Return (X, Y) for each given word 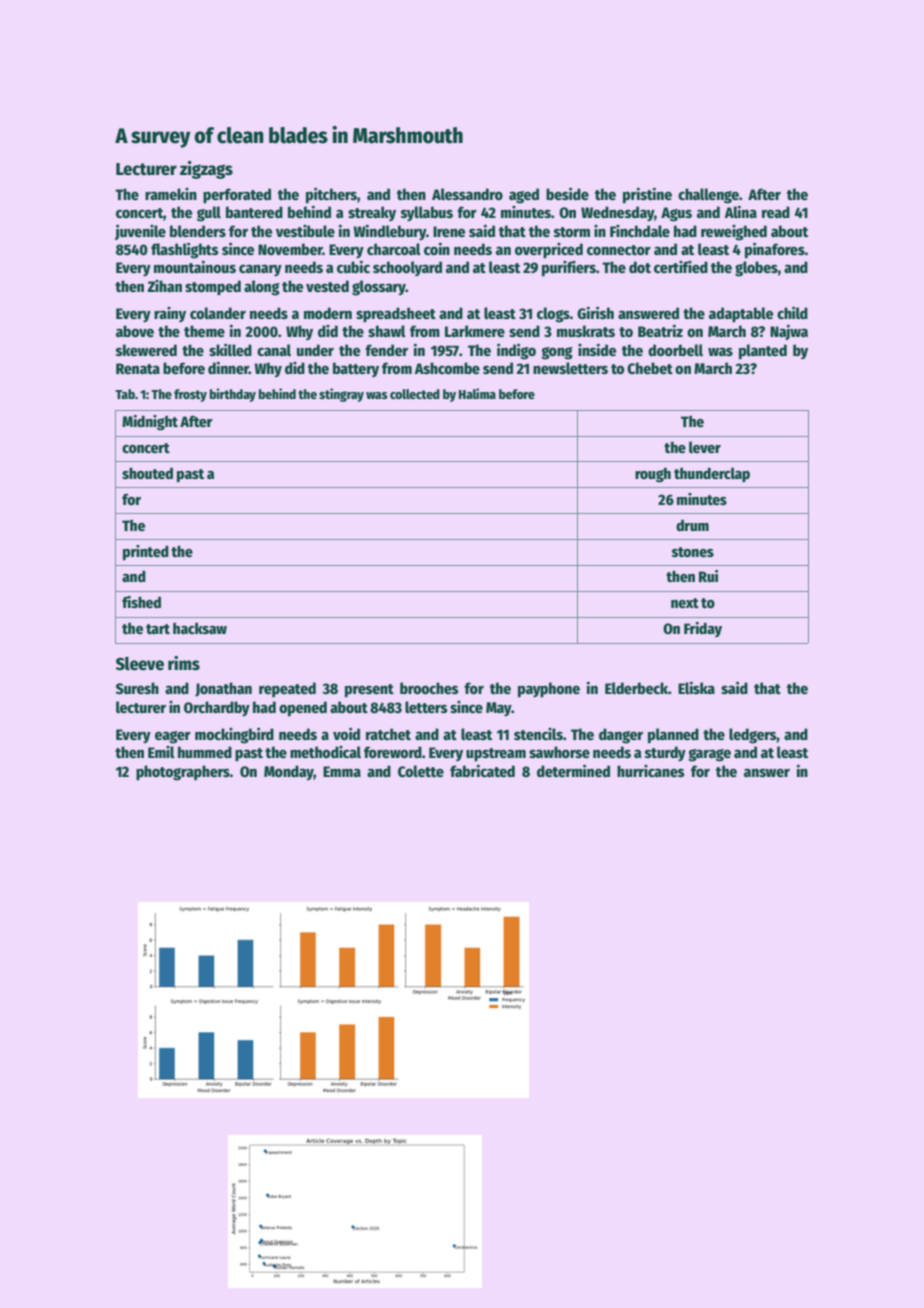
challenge (708, 196)
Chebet (650, 368)
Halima (477, 393)
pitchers (331, 195)
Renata (138, 368)
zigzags (206, 170)
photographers (183, 773)
